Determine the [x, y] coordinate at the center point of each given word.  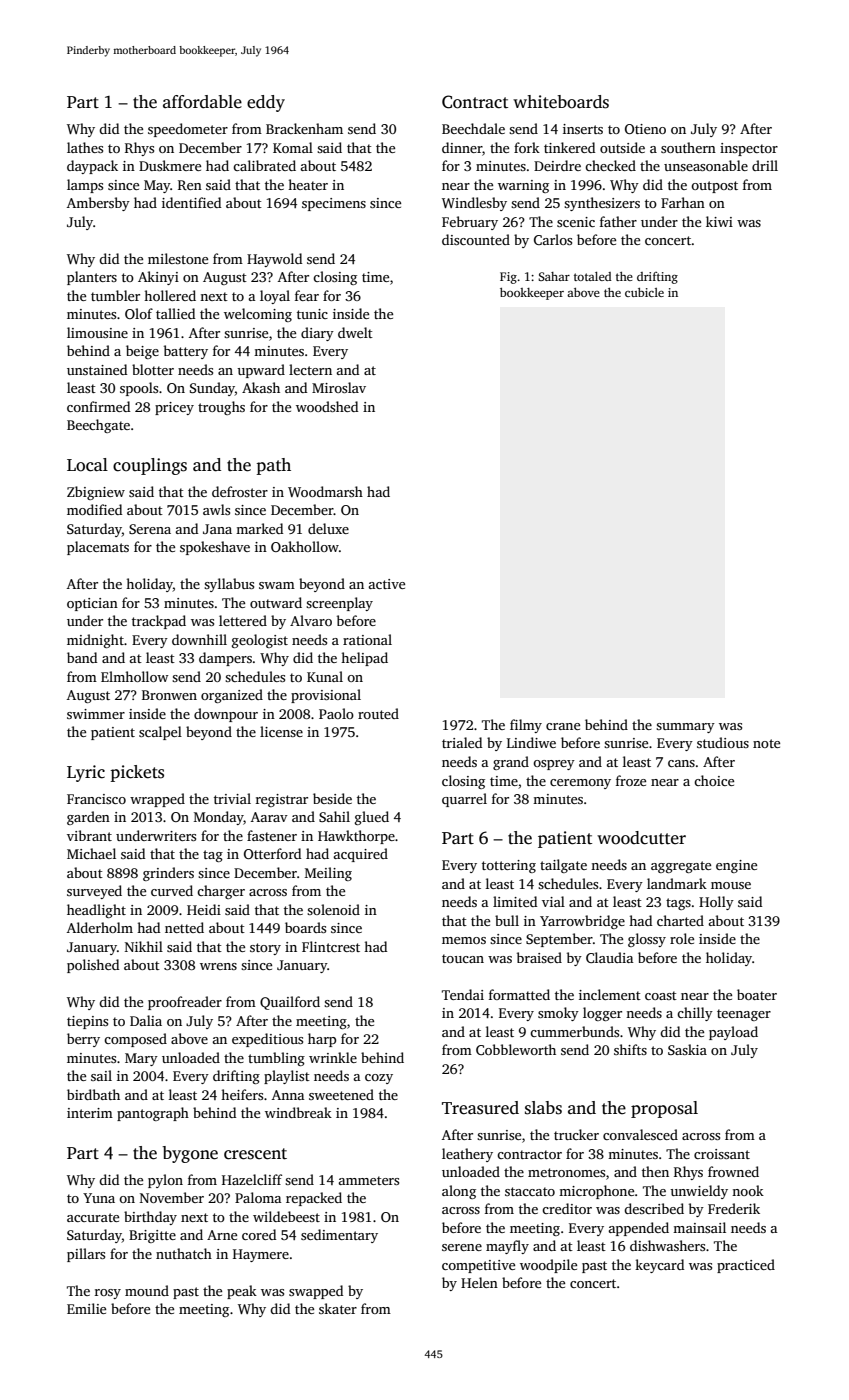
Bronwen [169, 695]
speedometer [188, 130]
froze [631, 780]
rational [367, 639]
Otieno [645, 129]
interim [90, 1113]
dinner [462, 147]
